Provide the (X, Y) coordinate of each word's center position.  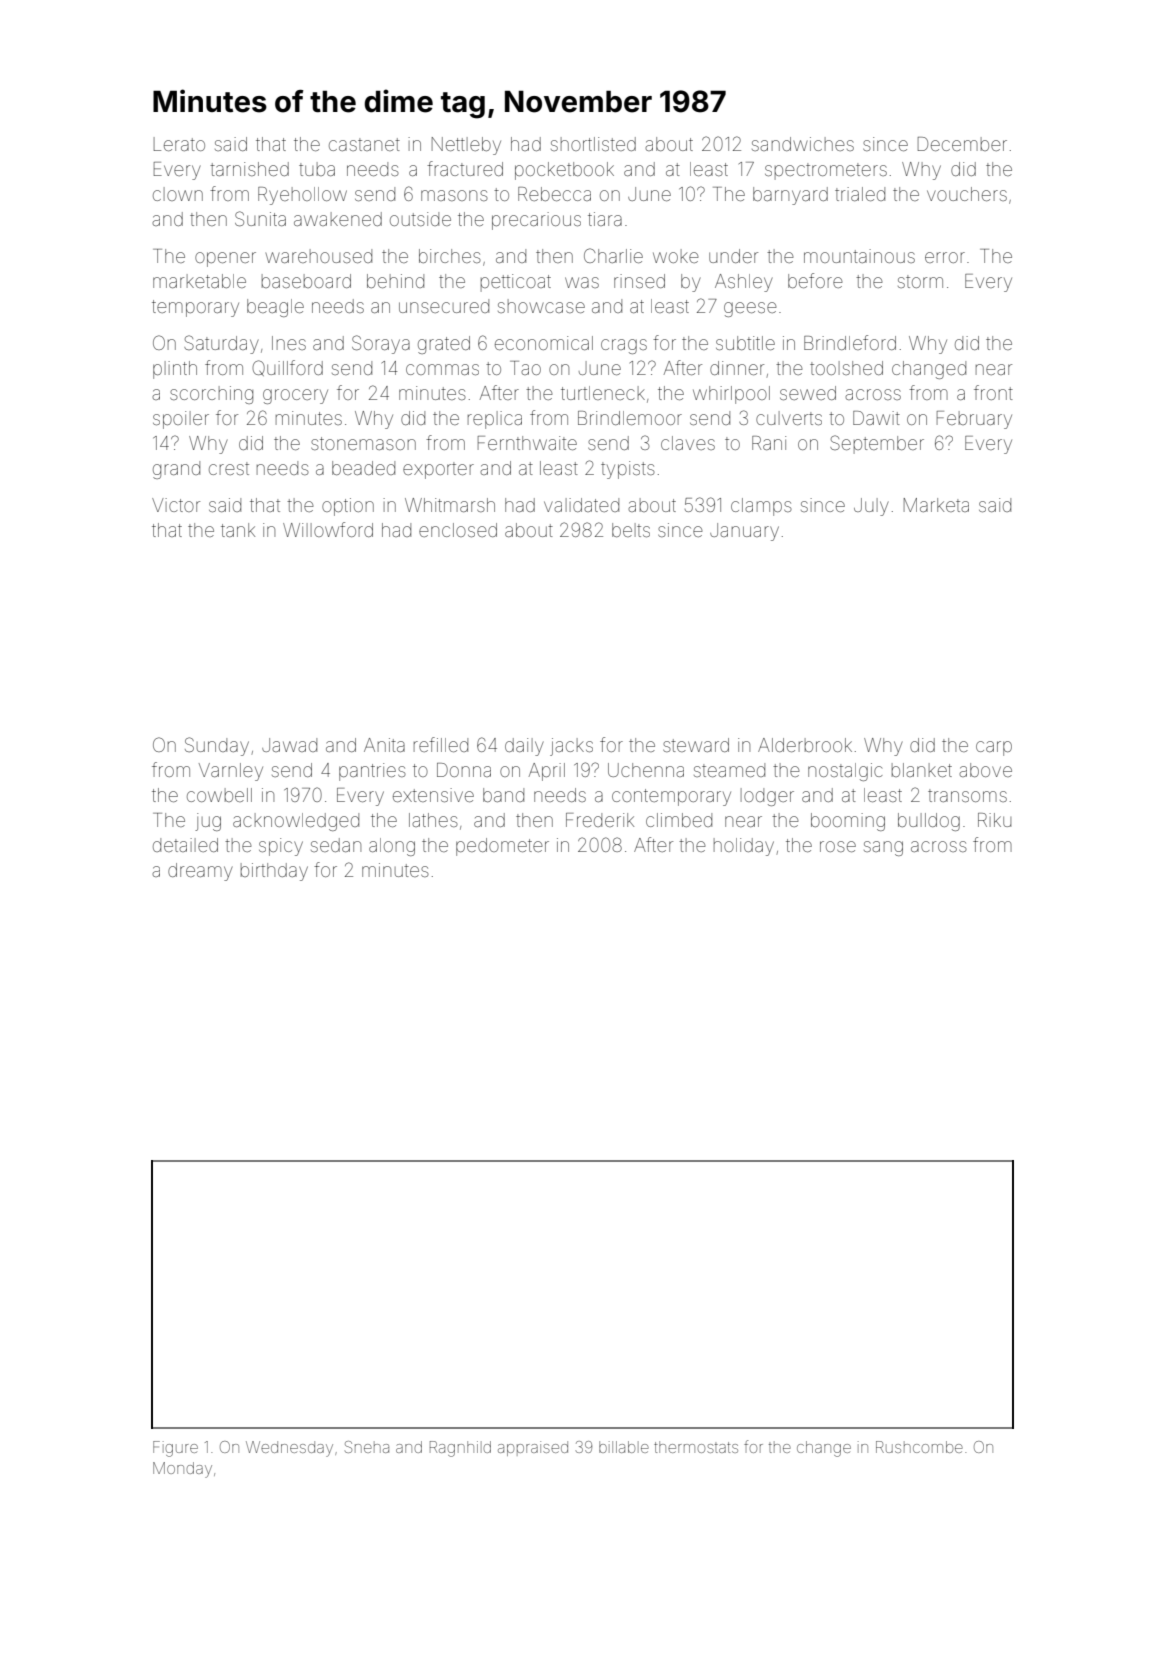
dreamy (200, 872)
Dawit (876, 418)
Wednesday (289, 1449)
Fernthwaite (527, 443)
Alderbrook (805, 745)
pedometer (502, 847)
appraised (533, 1448)
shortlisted (593, 144)
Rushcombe (919, 1447)
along (392, 847)
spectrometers (826, 171)
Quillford (287, 368)
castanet (364, 144)
